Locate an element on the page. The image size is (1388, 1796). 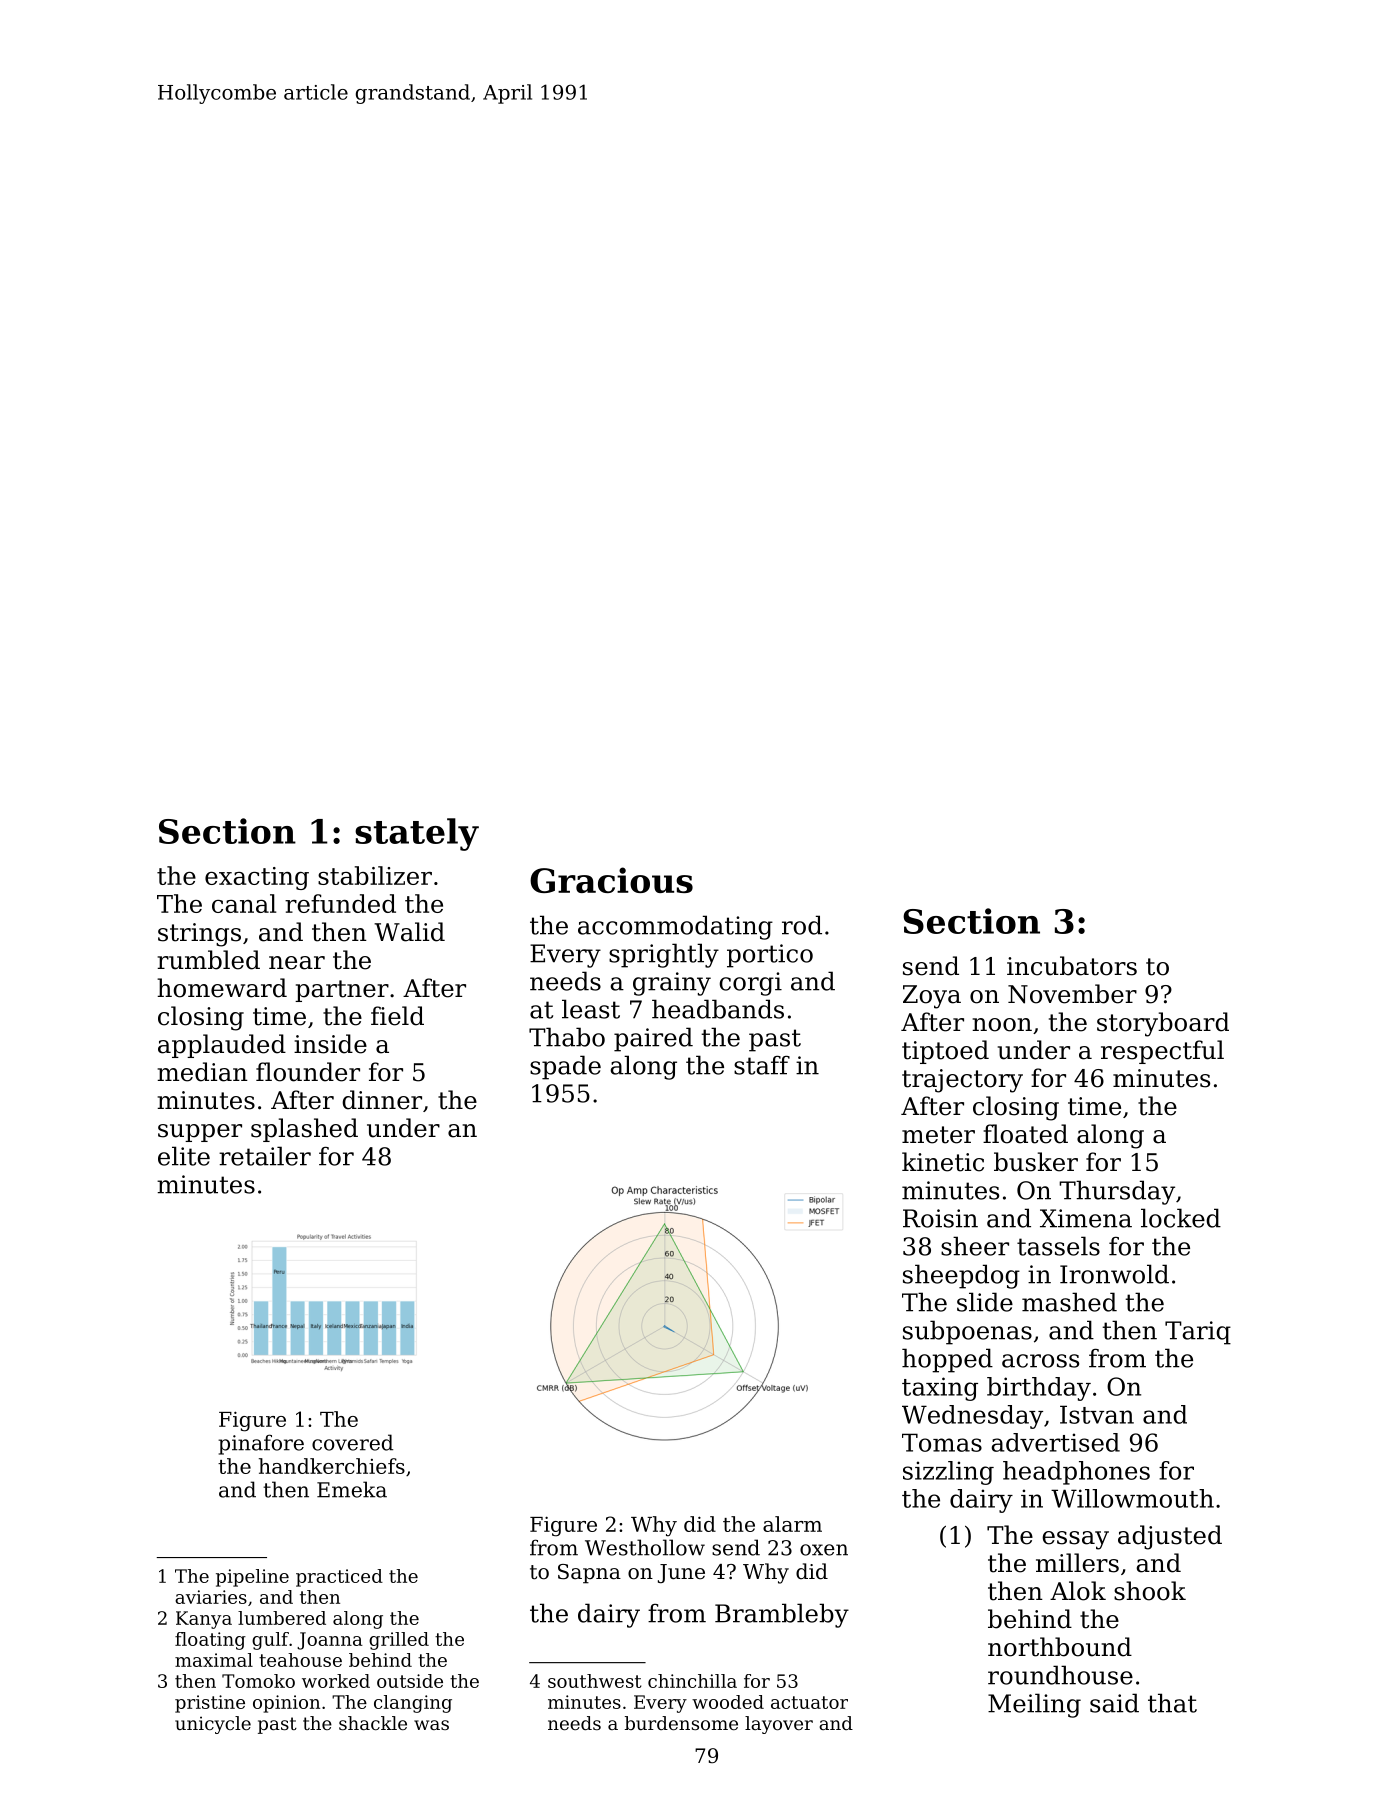
pristine is located at coordinates (210, 1704).
